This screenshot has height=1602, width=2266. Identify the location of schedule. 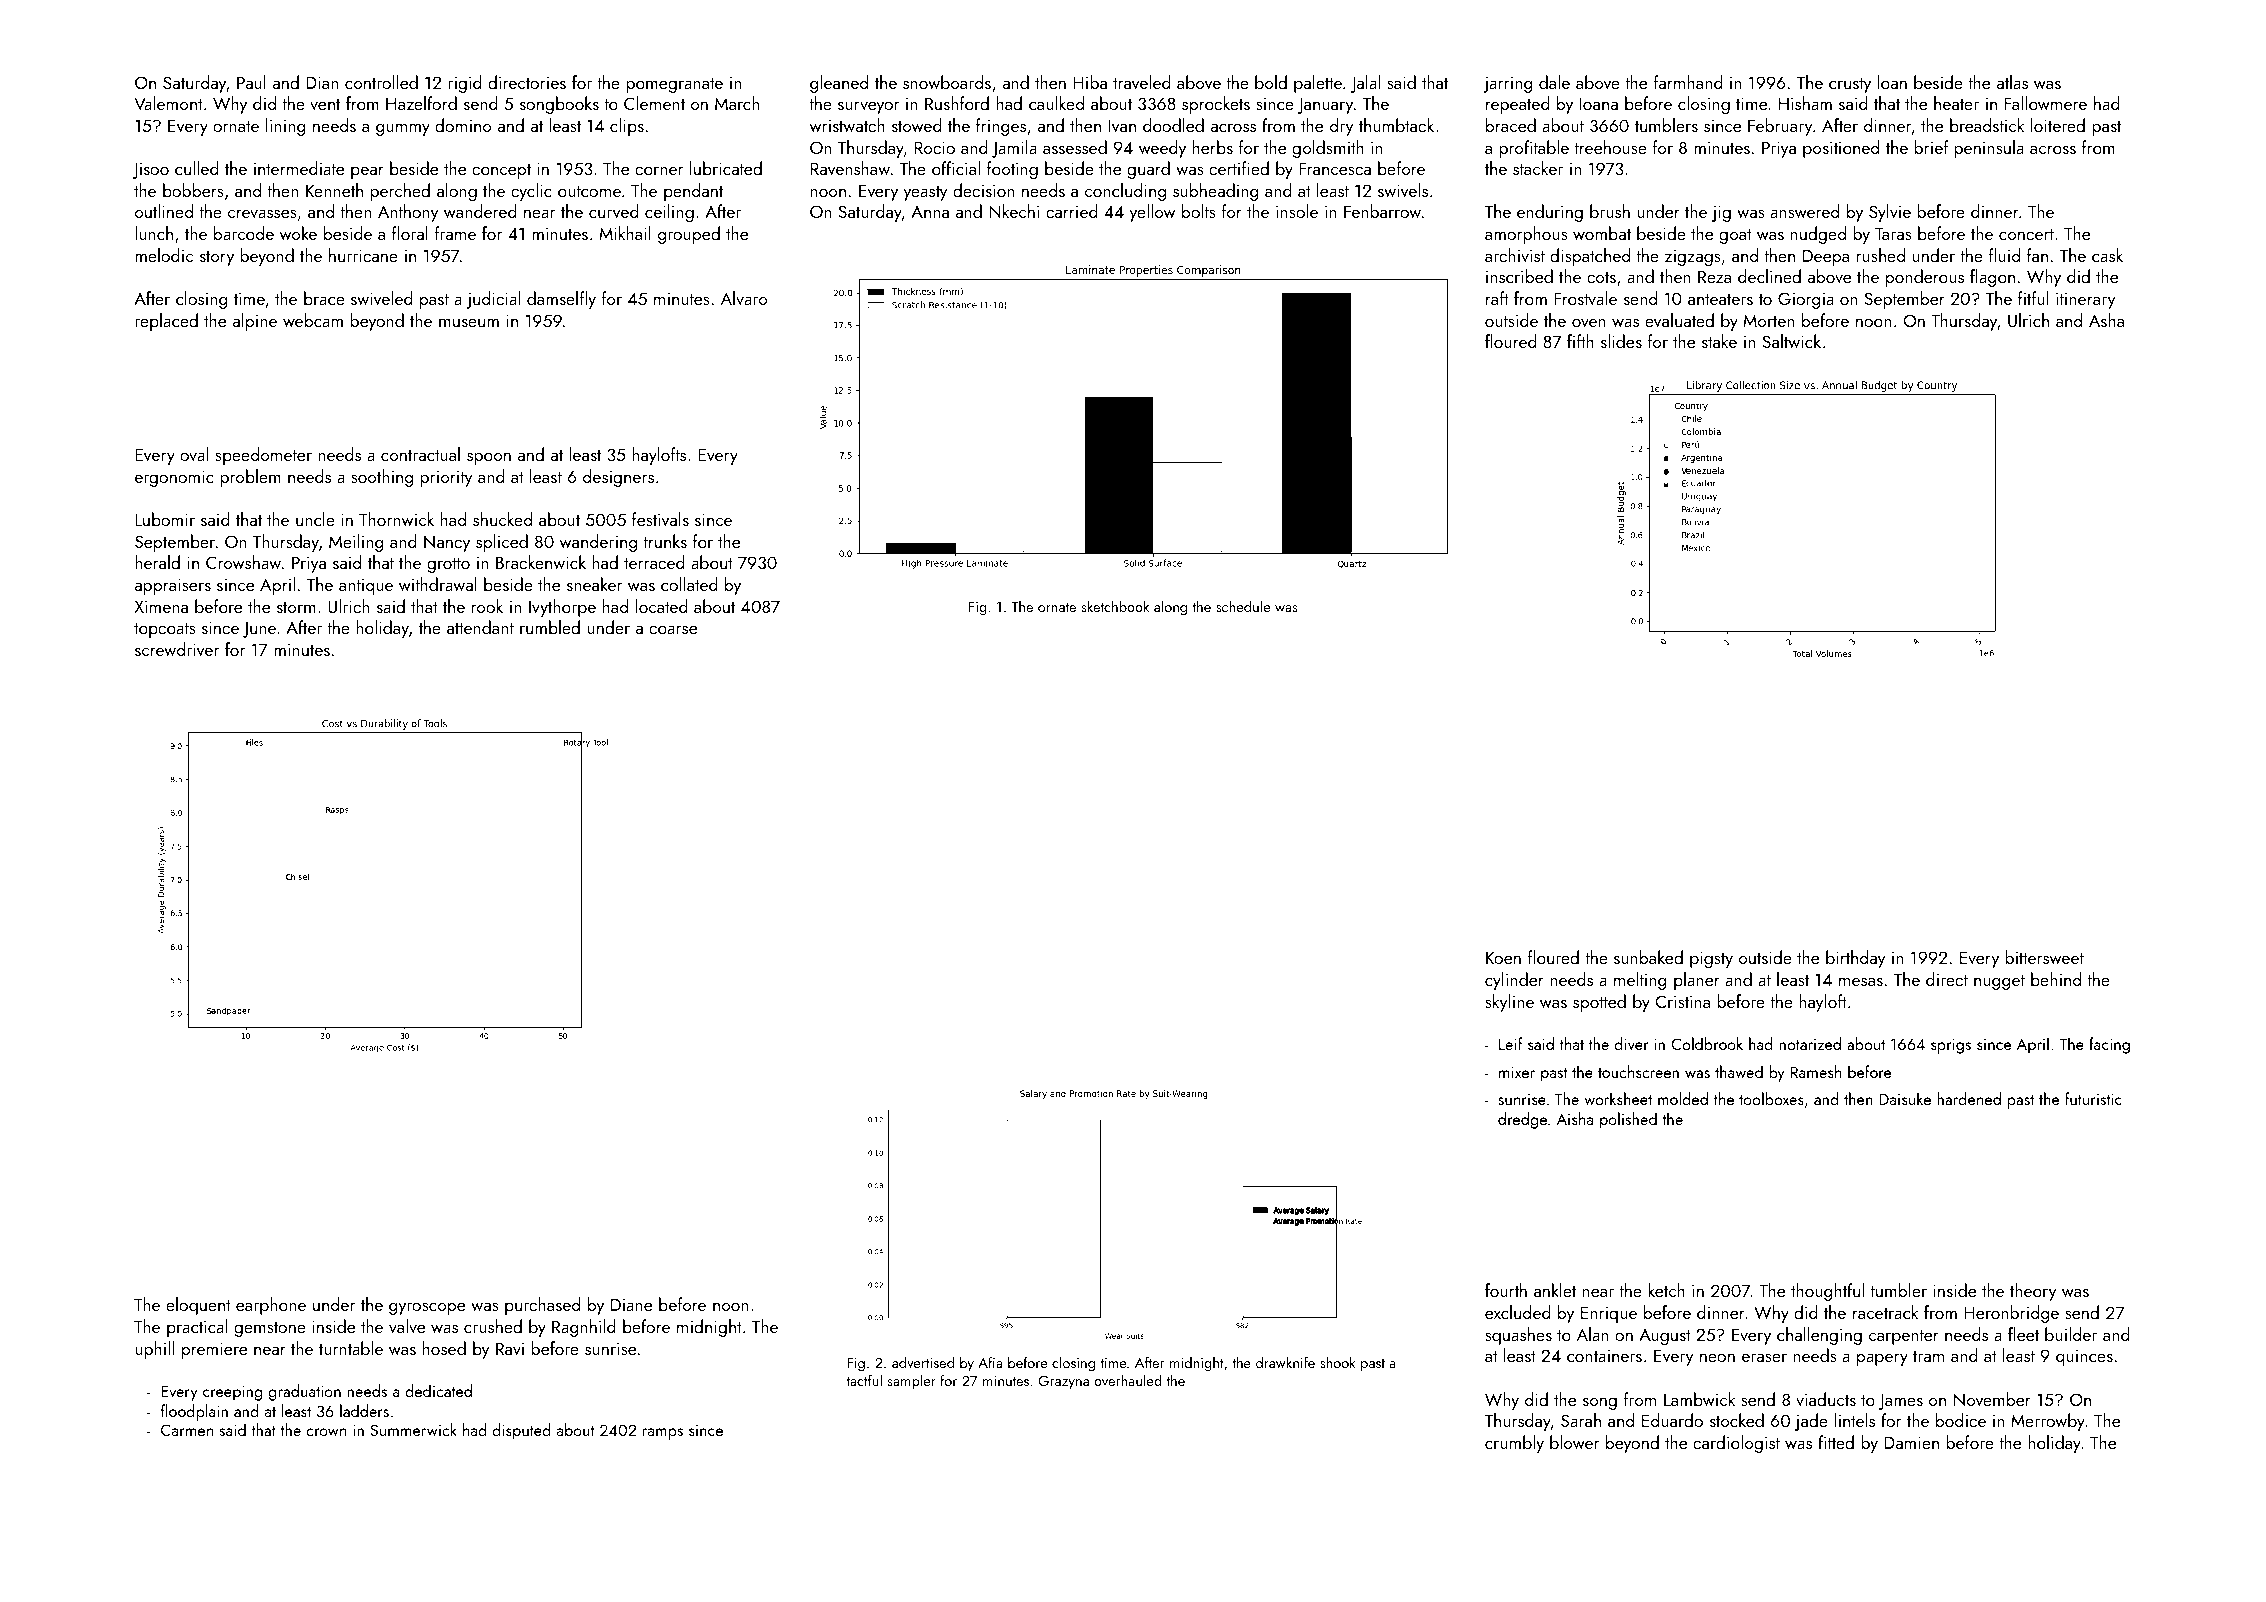
(1243, 606).
